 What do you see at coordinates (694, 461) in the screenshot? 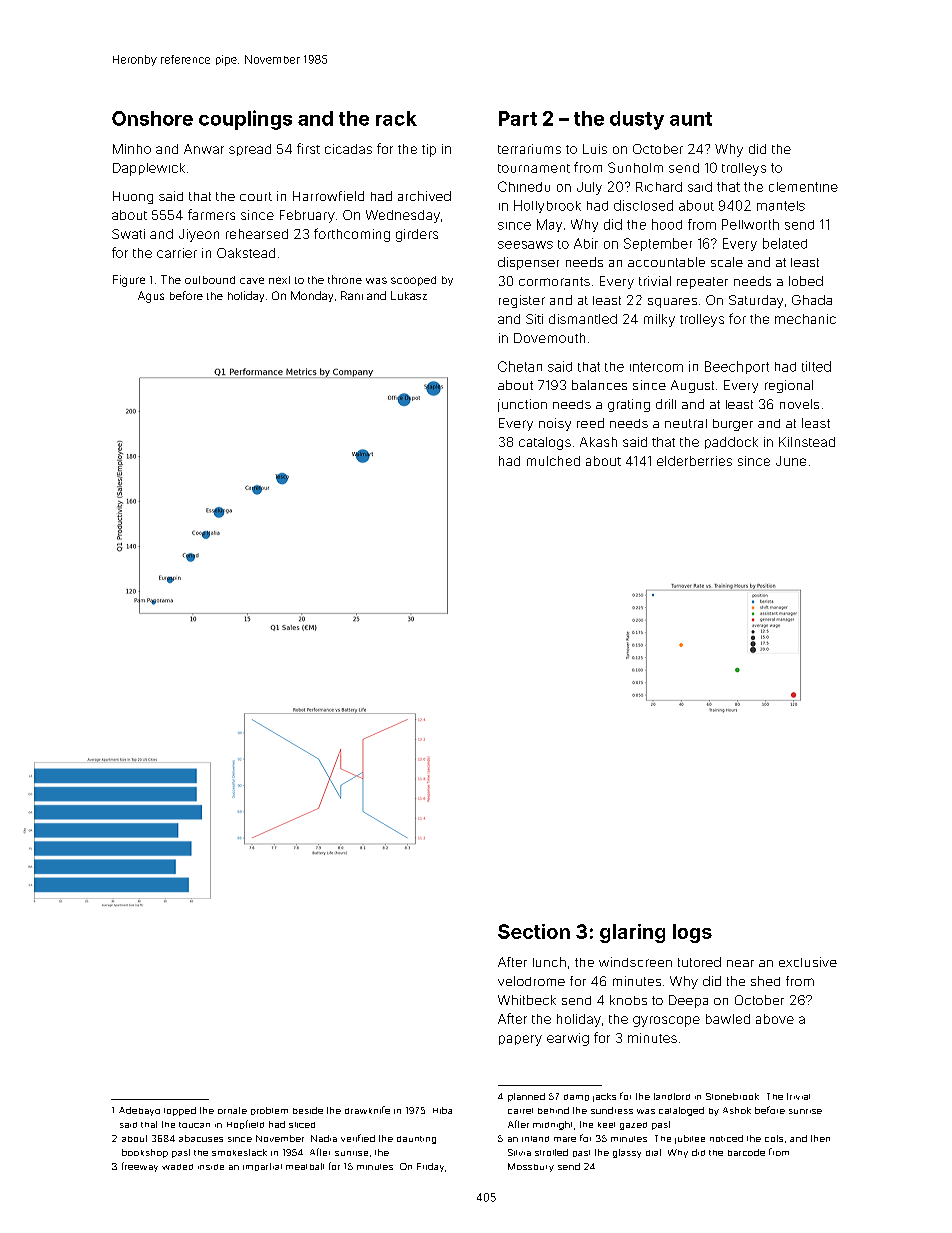
I see `elderberries` at bounding box center [694, 461].
